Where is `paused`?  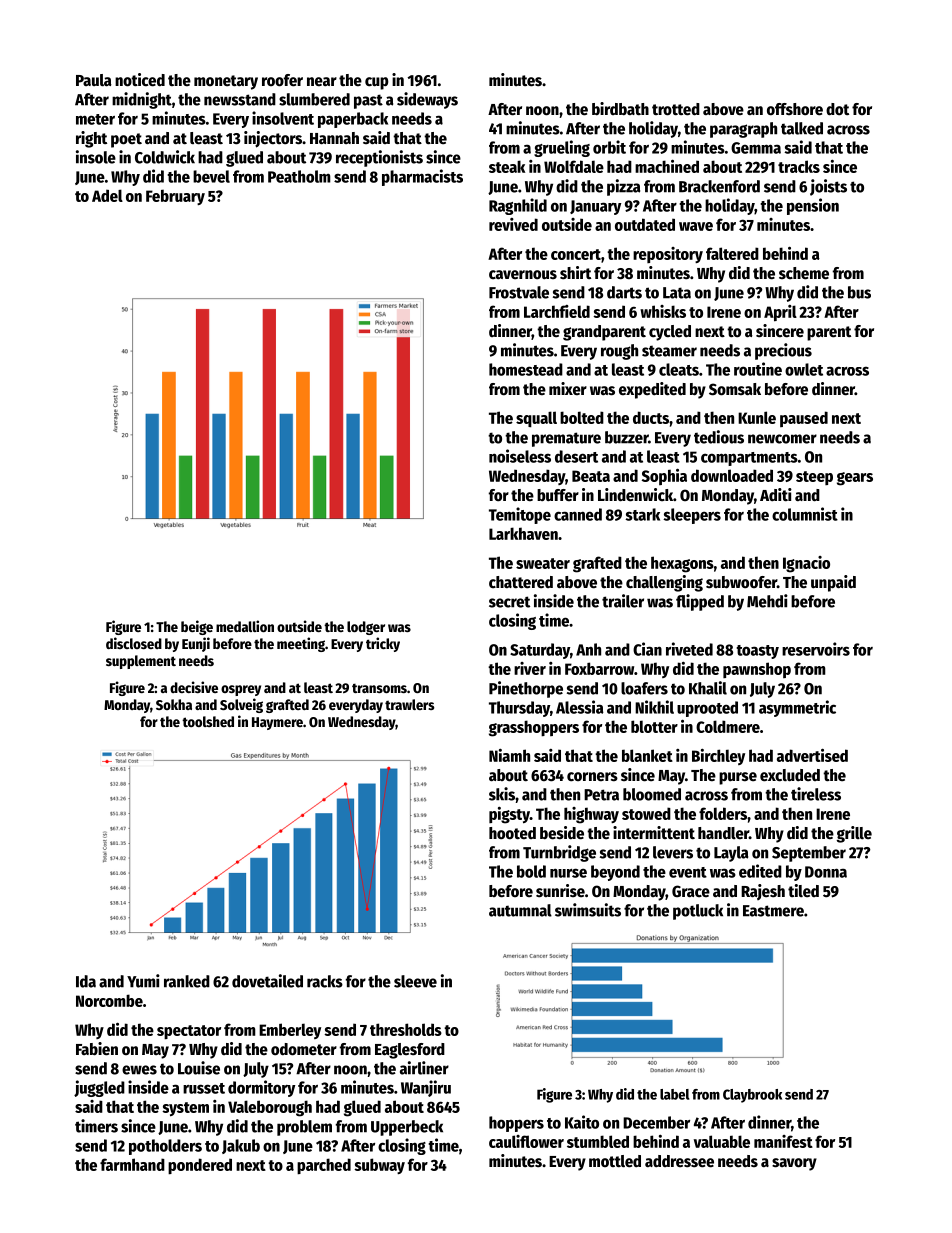
paused is located at coordinates (804, 419).
